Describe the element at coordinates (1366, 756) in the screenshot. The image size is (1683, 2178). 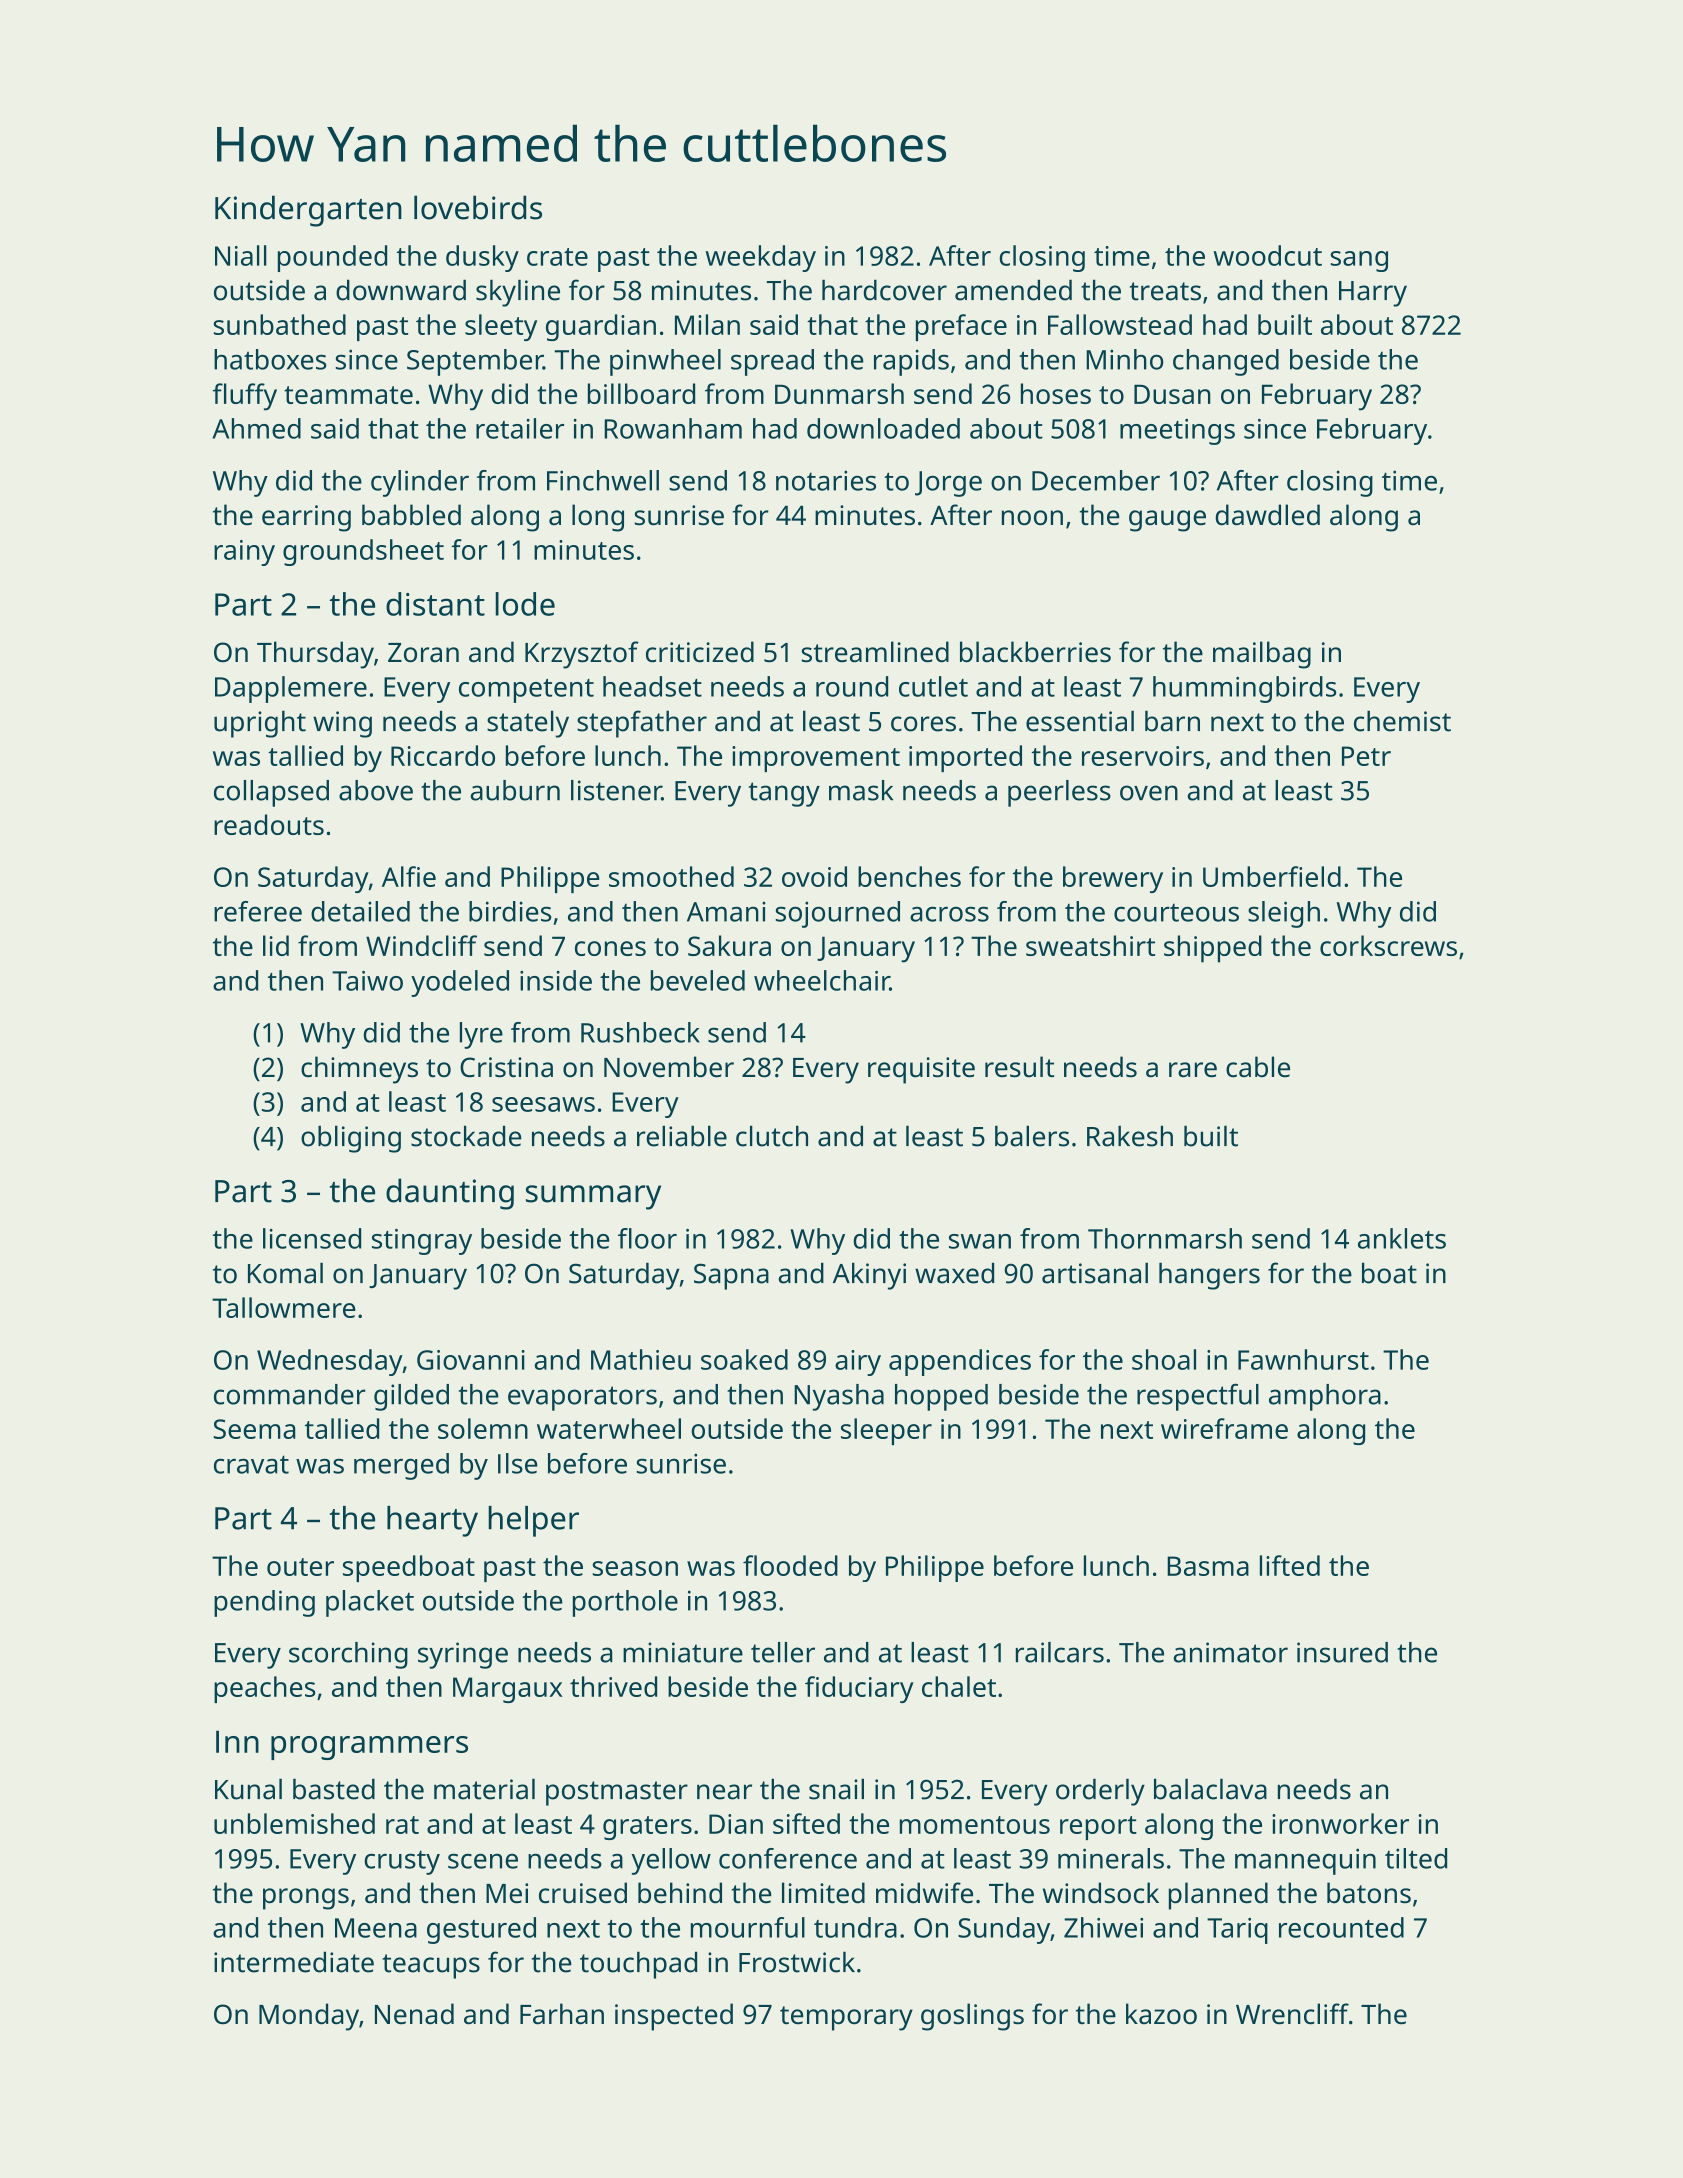
I see `Petr` at that location.
